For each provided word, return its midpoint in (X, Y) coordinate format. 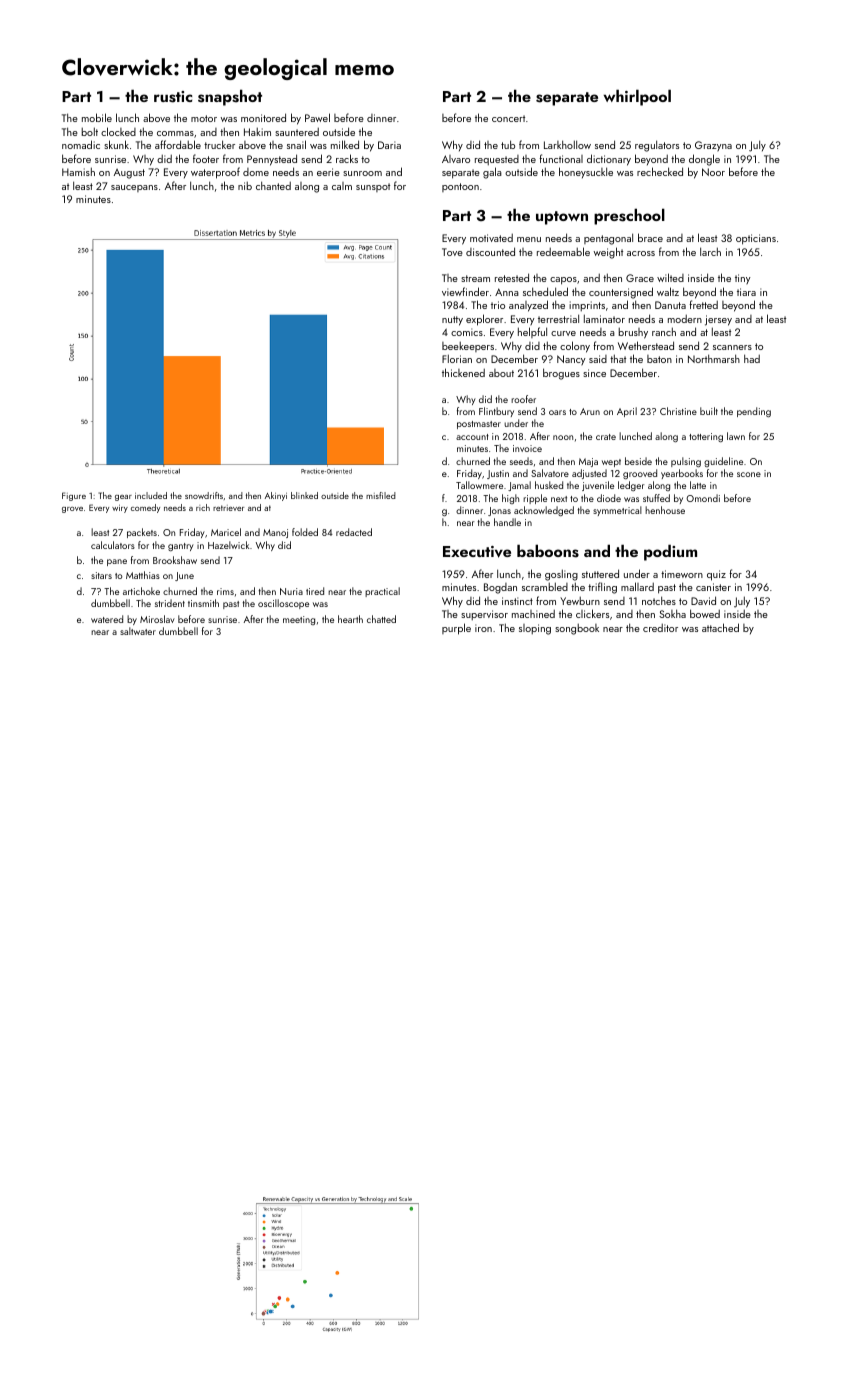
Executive (477, 552)
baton (659, 359)
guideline (723, 462)
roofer (523, 399)
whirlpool (637, 97)
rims (225, 591)
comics (467, 332)
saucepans (134, 188)
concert (508, 118)
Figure (74, 496)
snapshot (230, 97)
